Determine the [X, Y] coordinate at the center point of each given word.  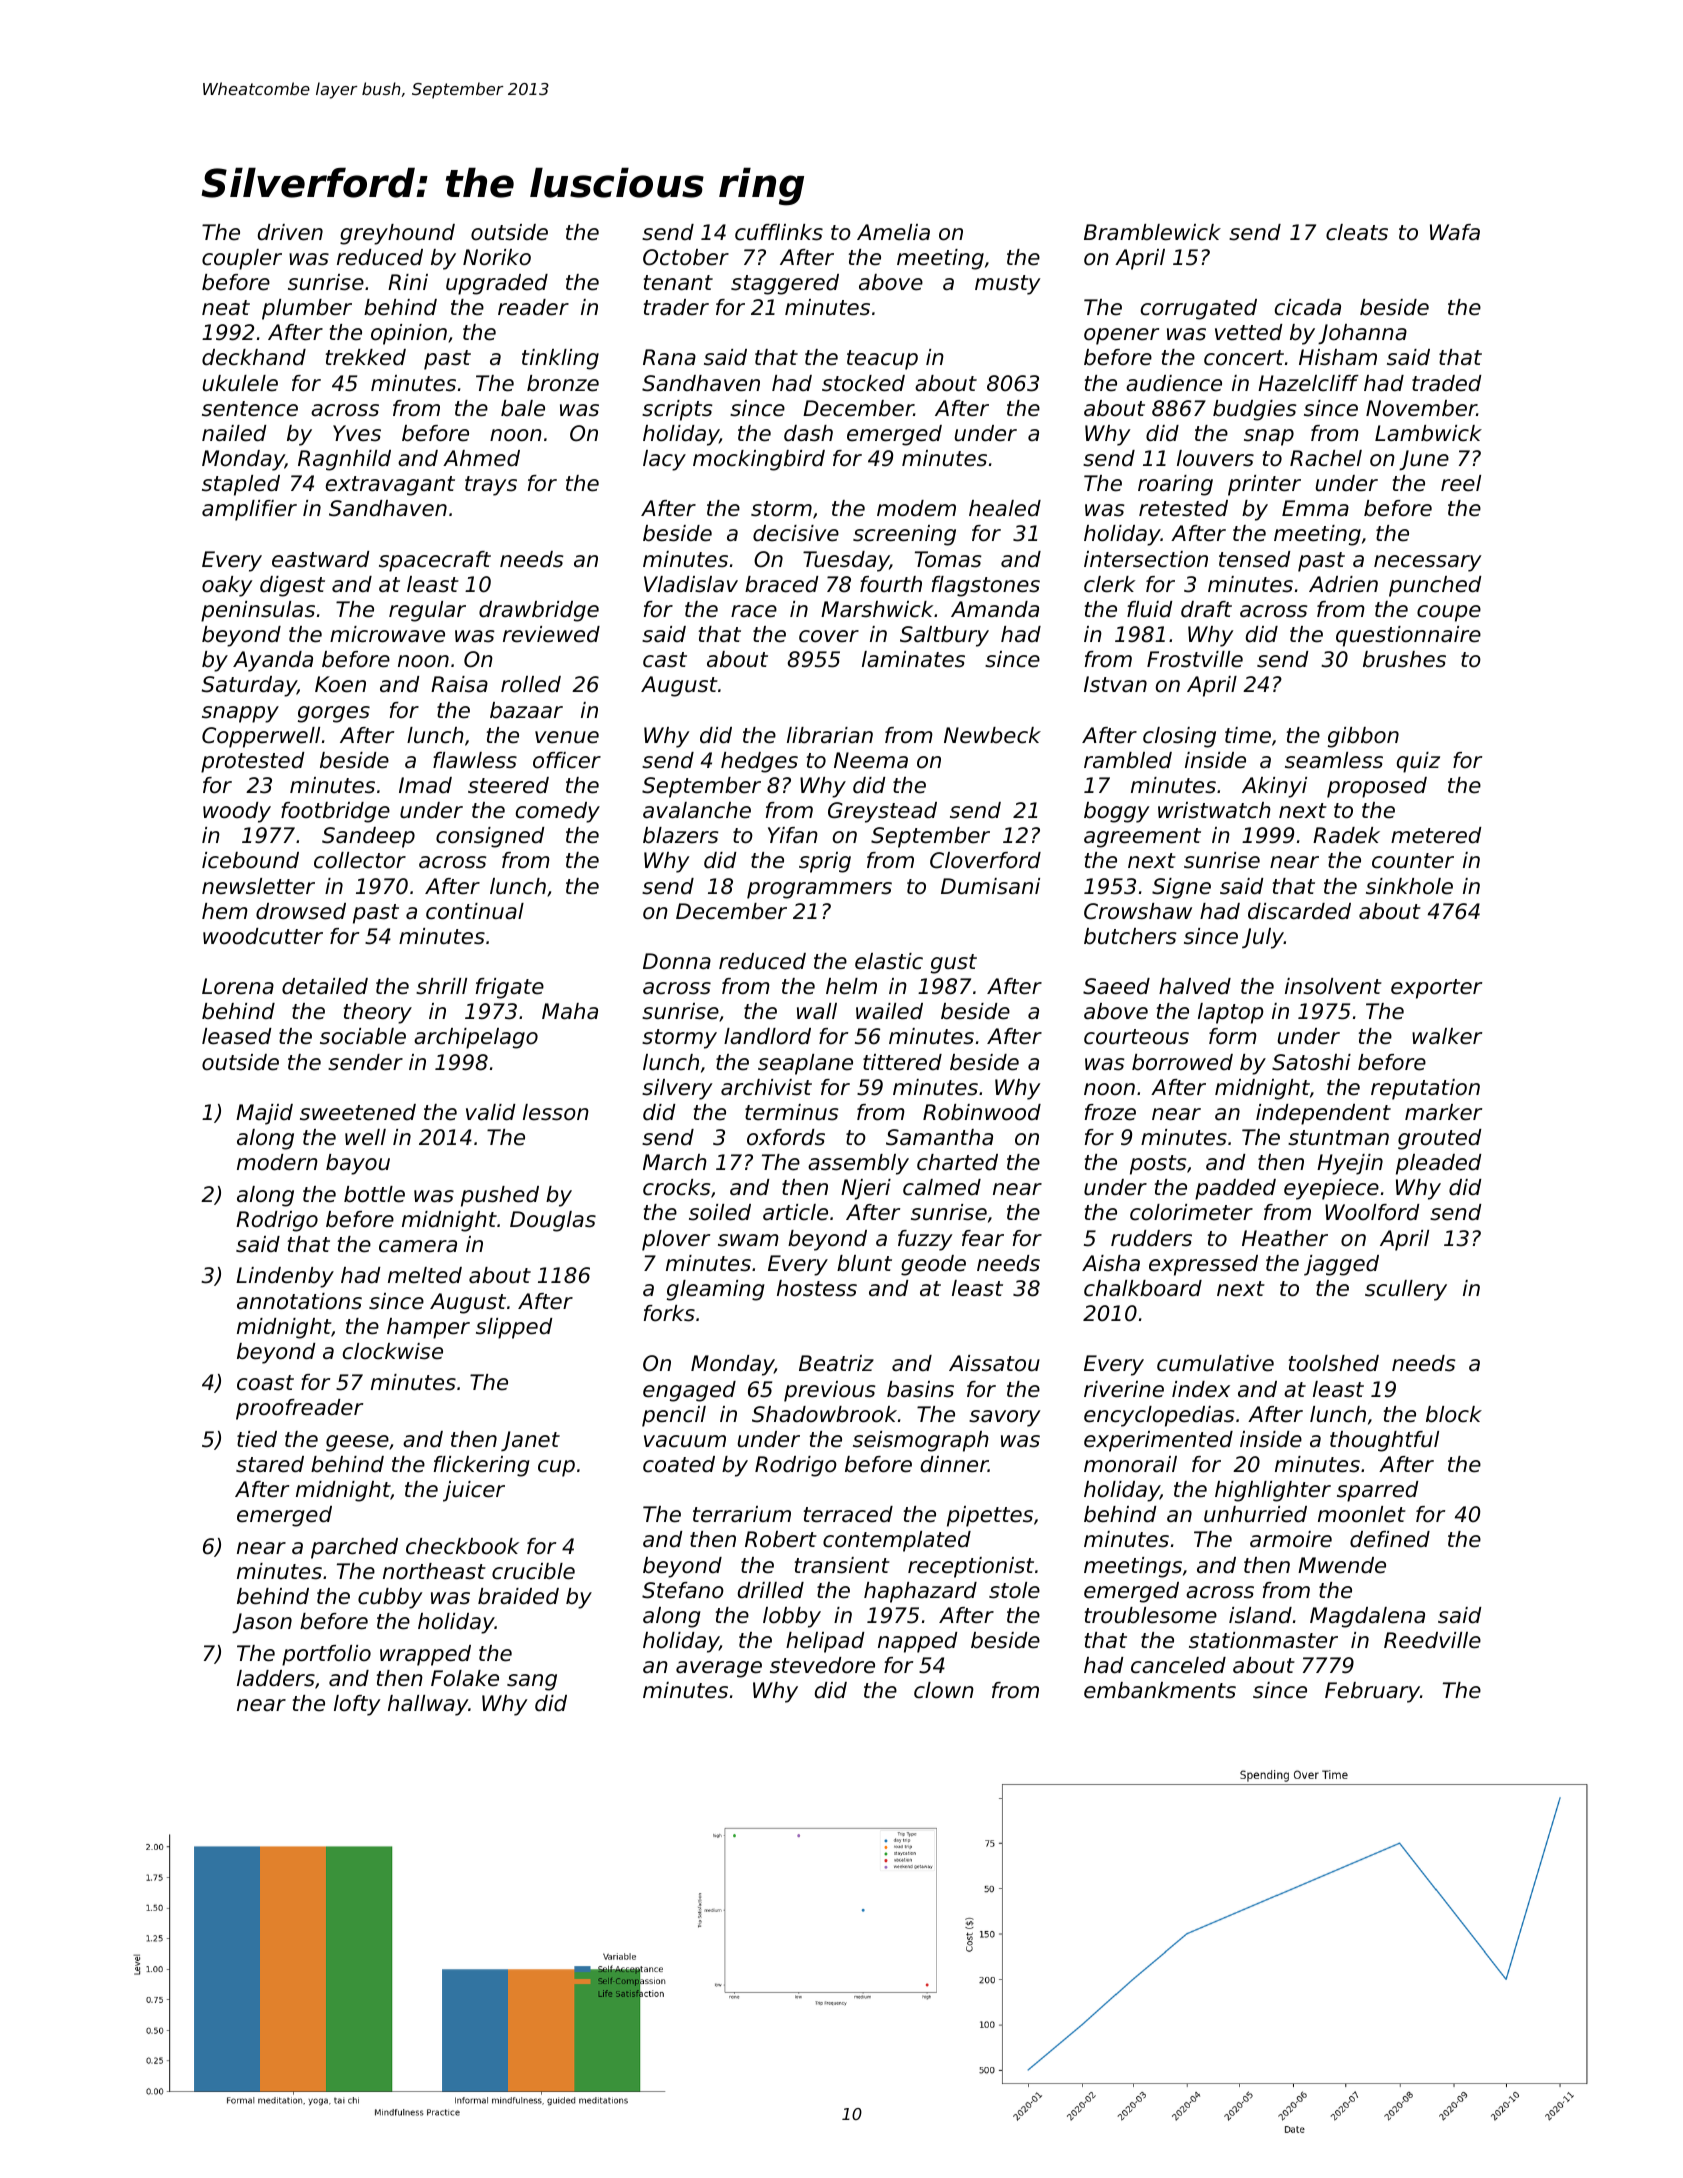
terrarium [742, 1514]
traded [1446, 383]
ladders [276, 1678]
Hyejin [1350, 1164]
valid [490, 1112]
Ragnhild [344, 460]
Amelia [893, 232]
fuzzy [925, 1240]
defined [1390, 1539]
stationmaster [1263, 1640]
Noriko [497, 257]
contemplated [897, 1541]
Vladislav [691, 584]
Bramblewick [1152, 232]
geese [357, 1443]
